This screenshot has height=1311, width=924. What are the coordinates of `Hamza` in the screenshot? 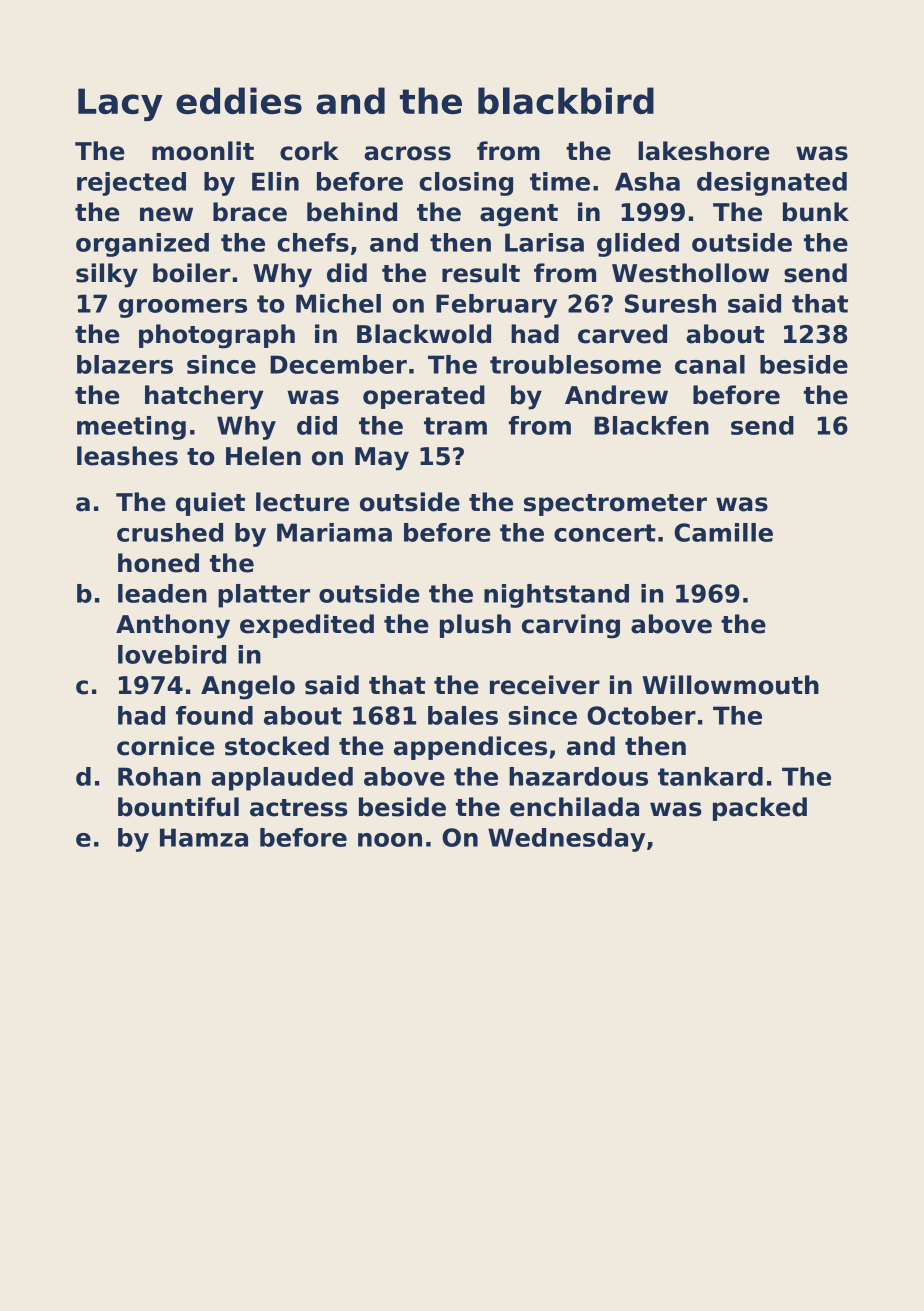 It's located at (204, 837).
